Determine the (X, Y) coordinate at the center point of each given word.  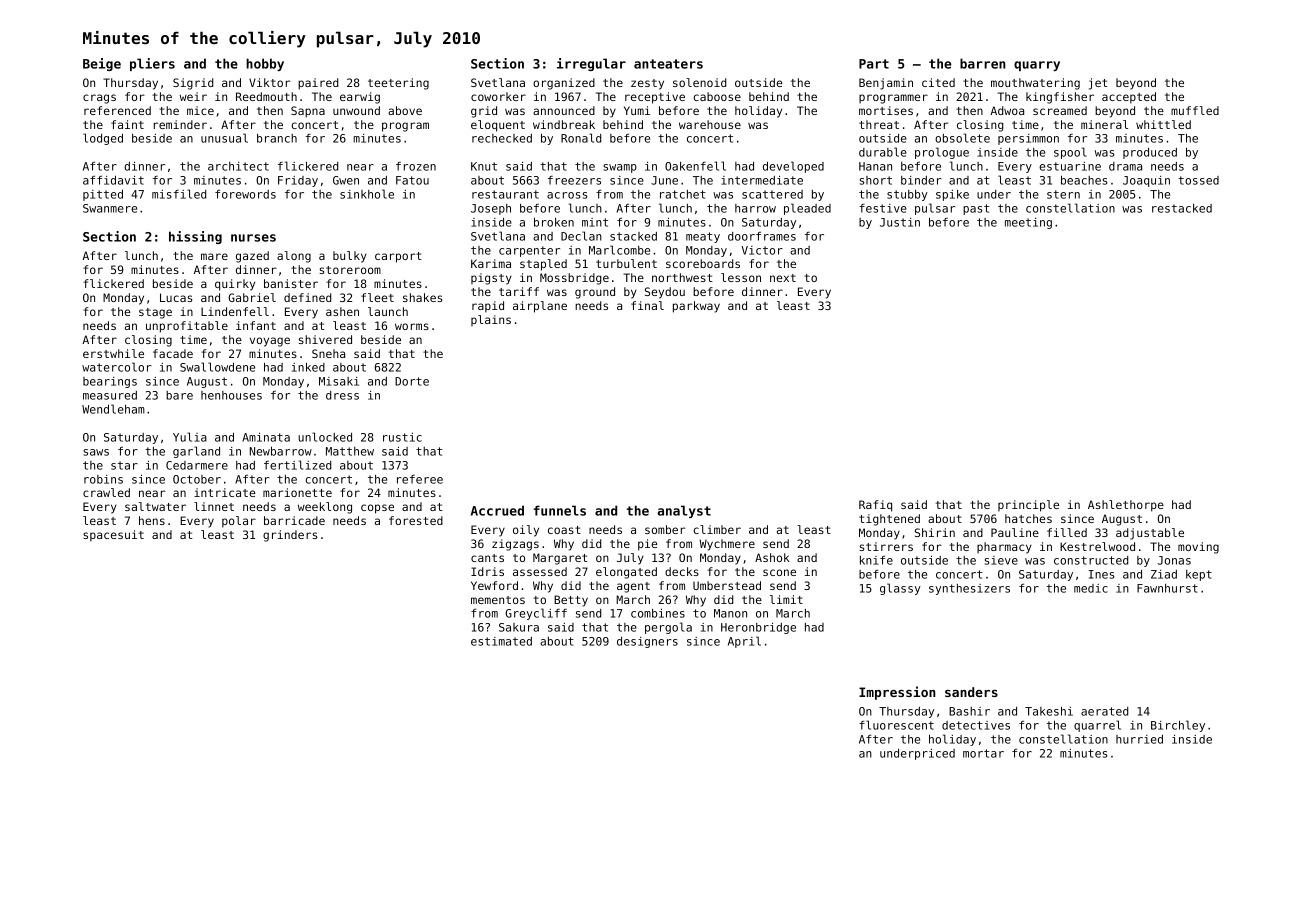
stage (155, 313)
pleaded (807, 209)
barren (983, 63)
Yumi (637, 110)
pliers (152, 64)
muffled (1195, 110)
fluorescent (896, 725)
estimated (501, 641)
